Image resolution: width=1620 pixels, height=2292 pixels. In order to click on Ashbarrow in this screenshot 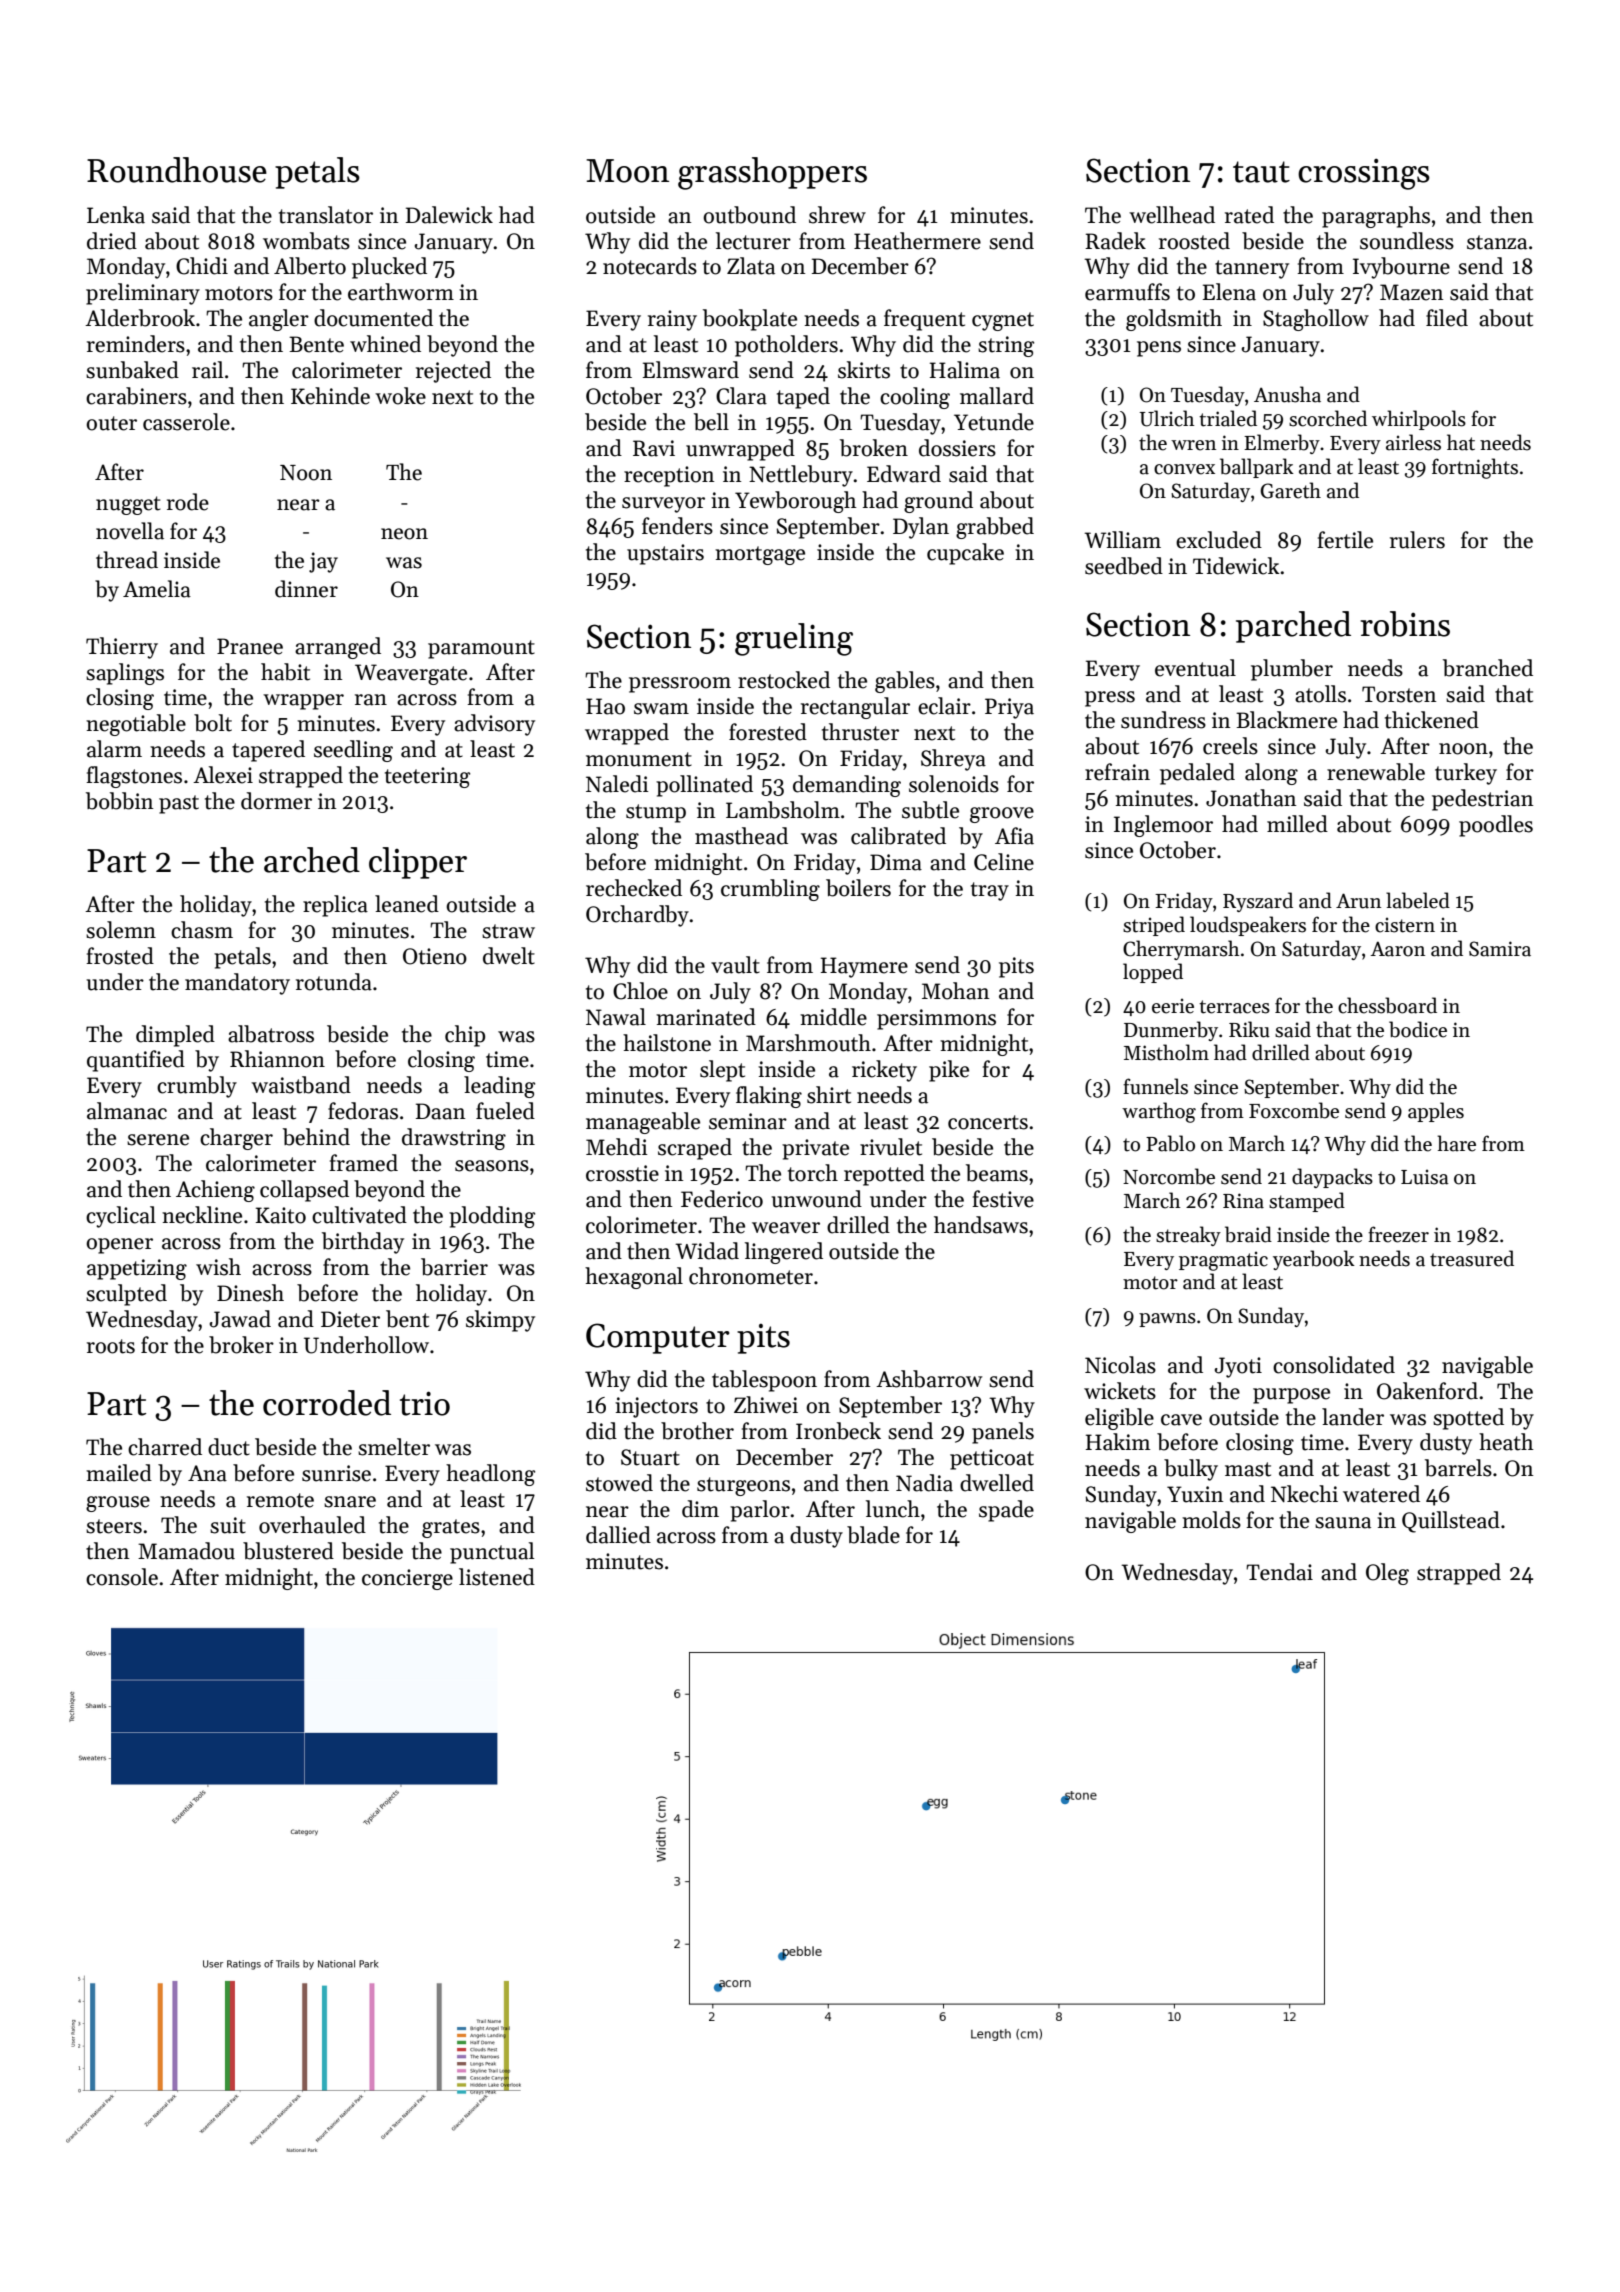, I will do `click(929, 1379)`.
